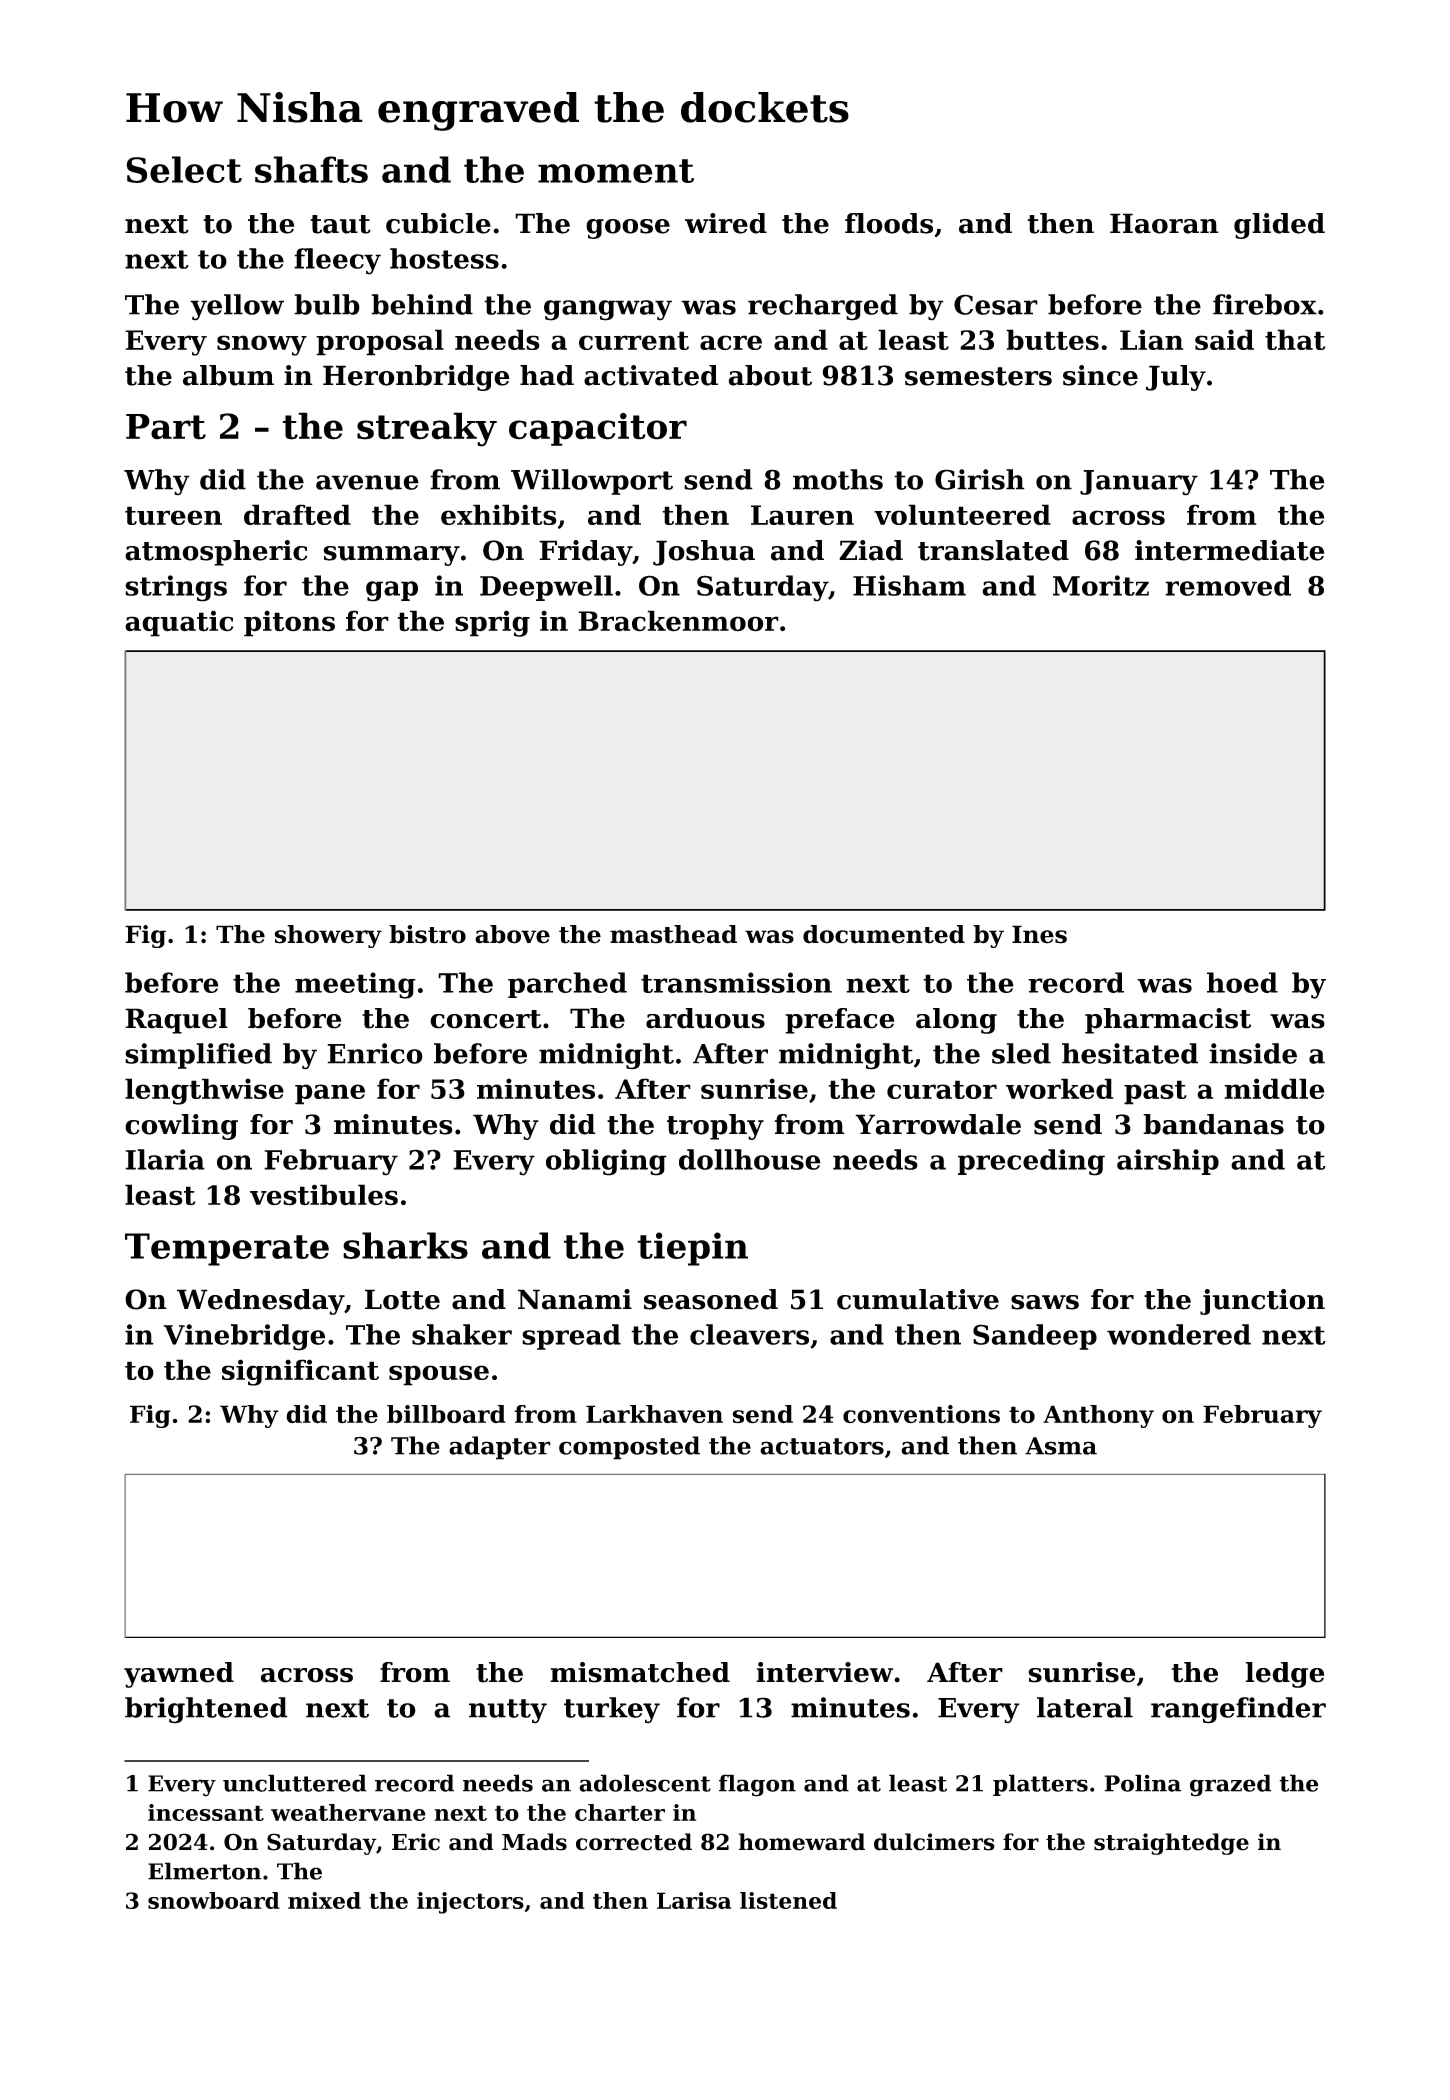  Describe the element at coordinates (1224, 339) in the document. I see `said` at that location.
